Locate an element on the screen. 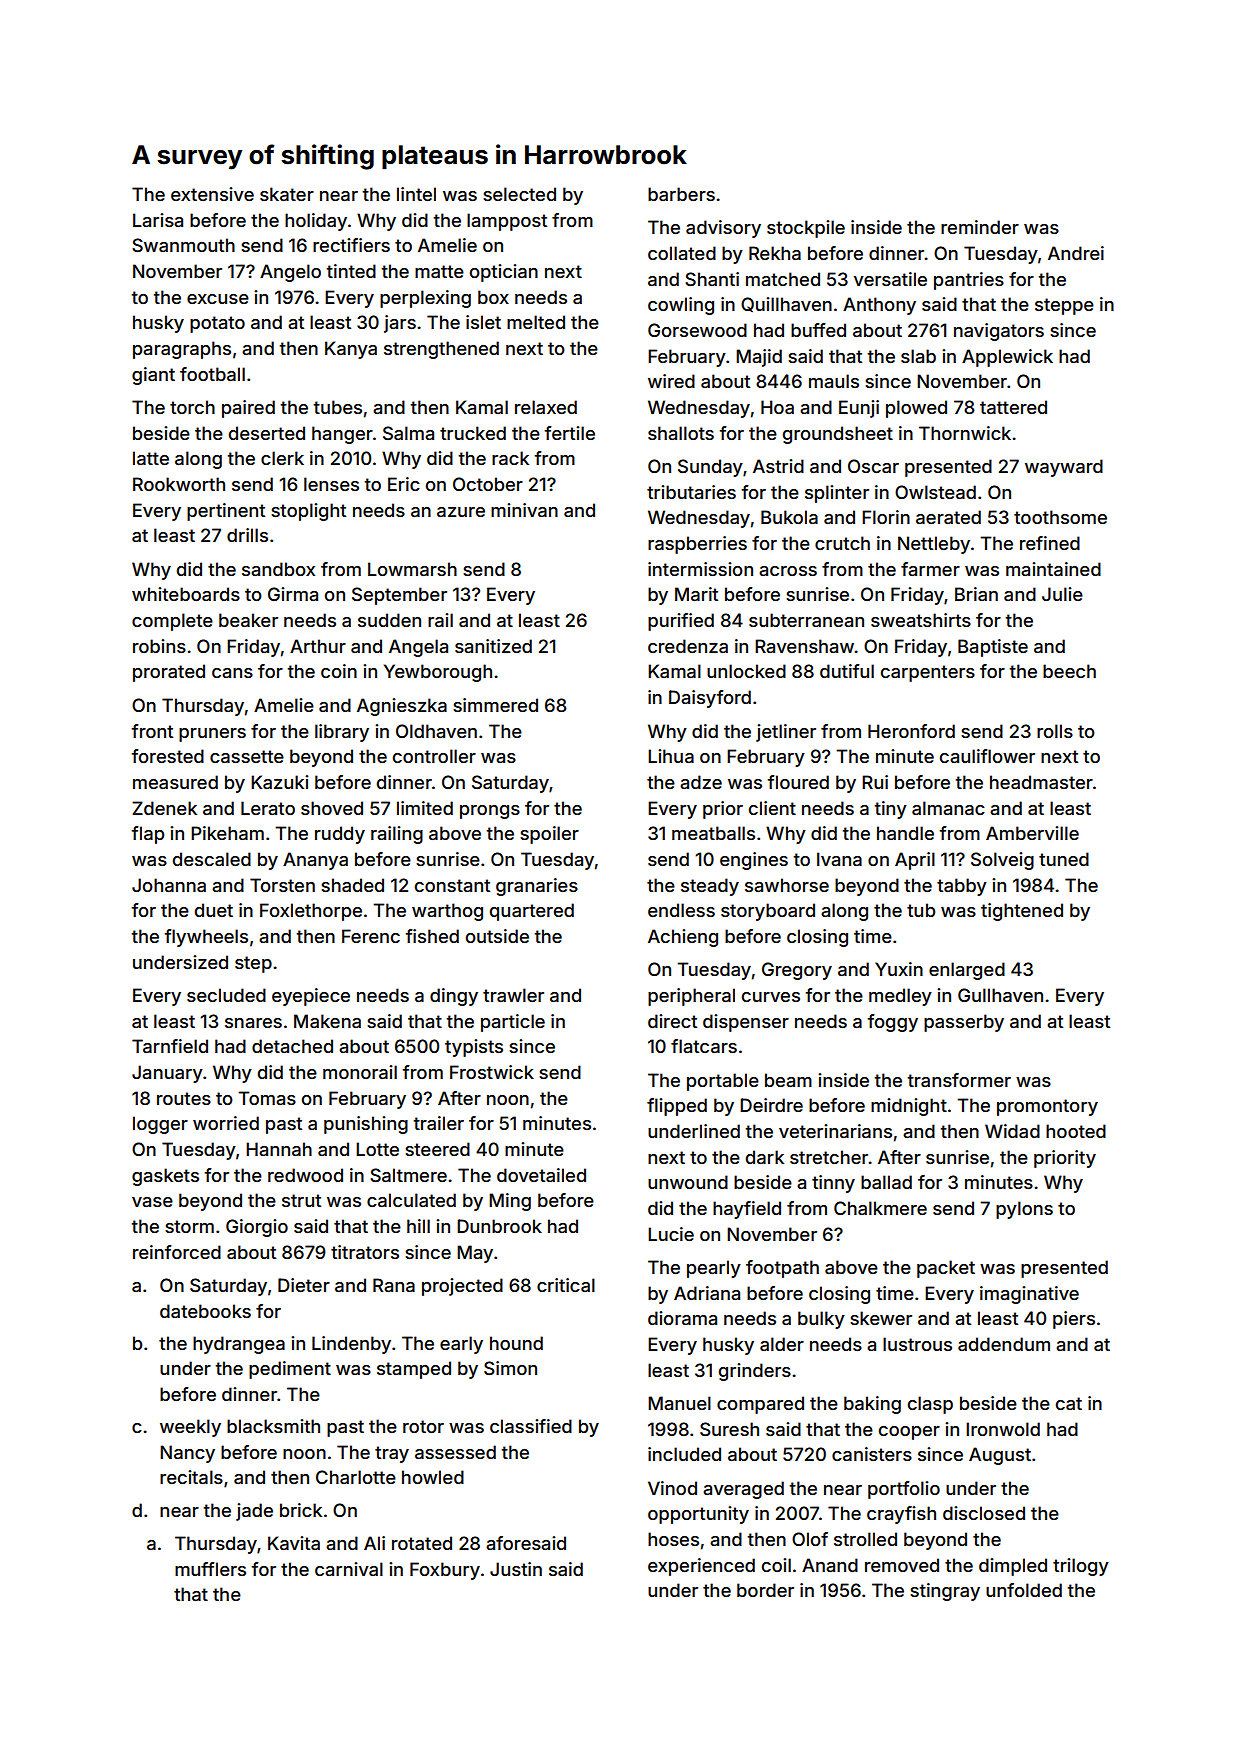 The height and width of the screenshot is (1764, 1247). Yuxin is located at coordinates (899, 969).
